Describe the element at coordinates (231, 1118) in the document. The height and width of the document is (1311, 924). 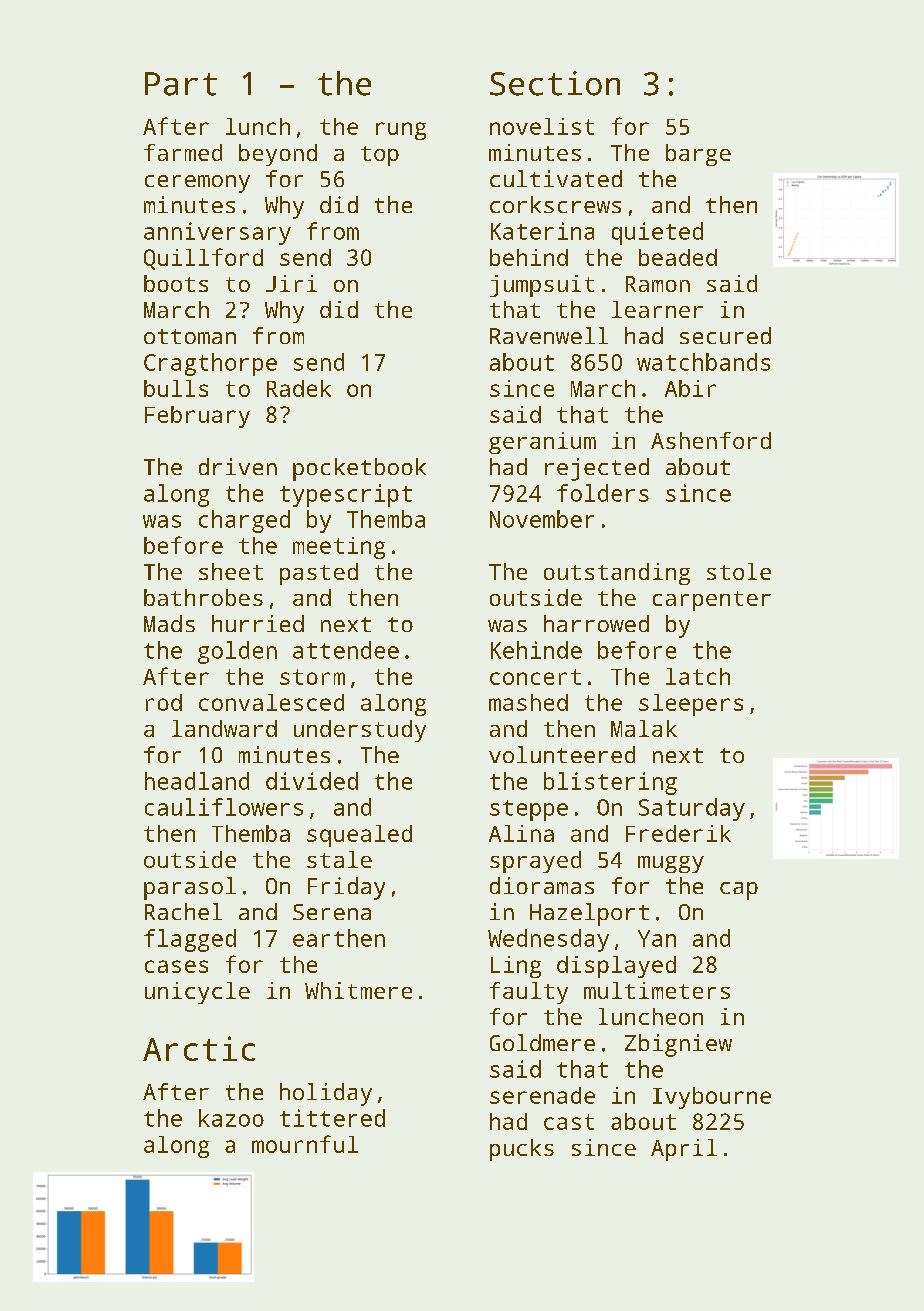
I see `kazoo` at that location.
